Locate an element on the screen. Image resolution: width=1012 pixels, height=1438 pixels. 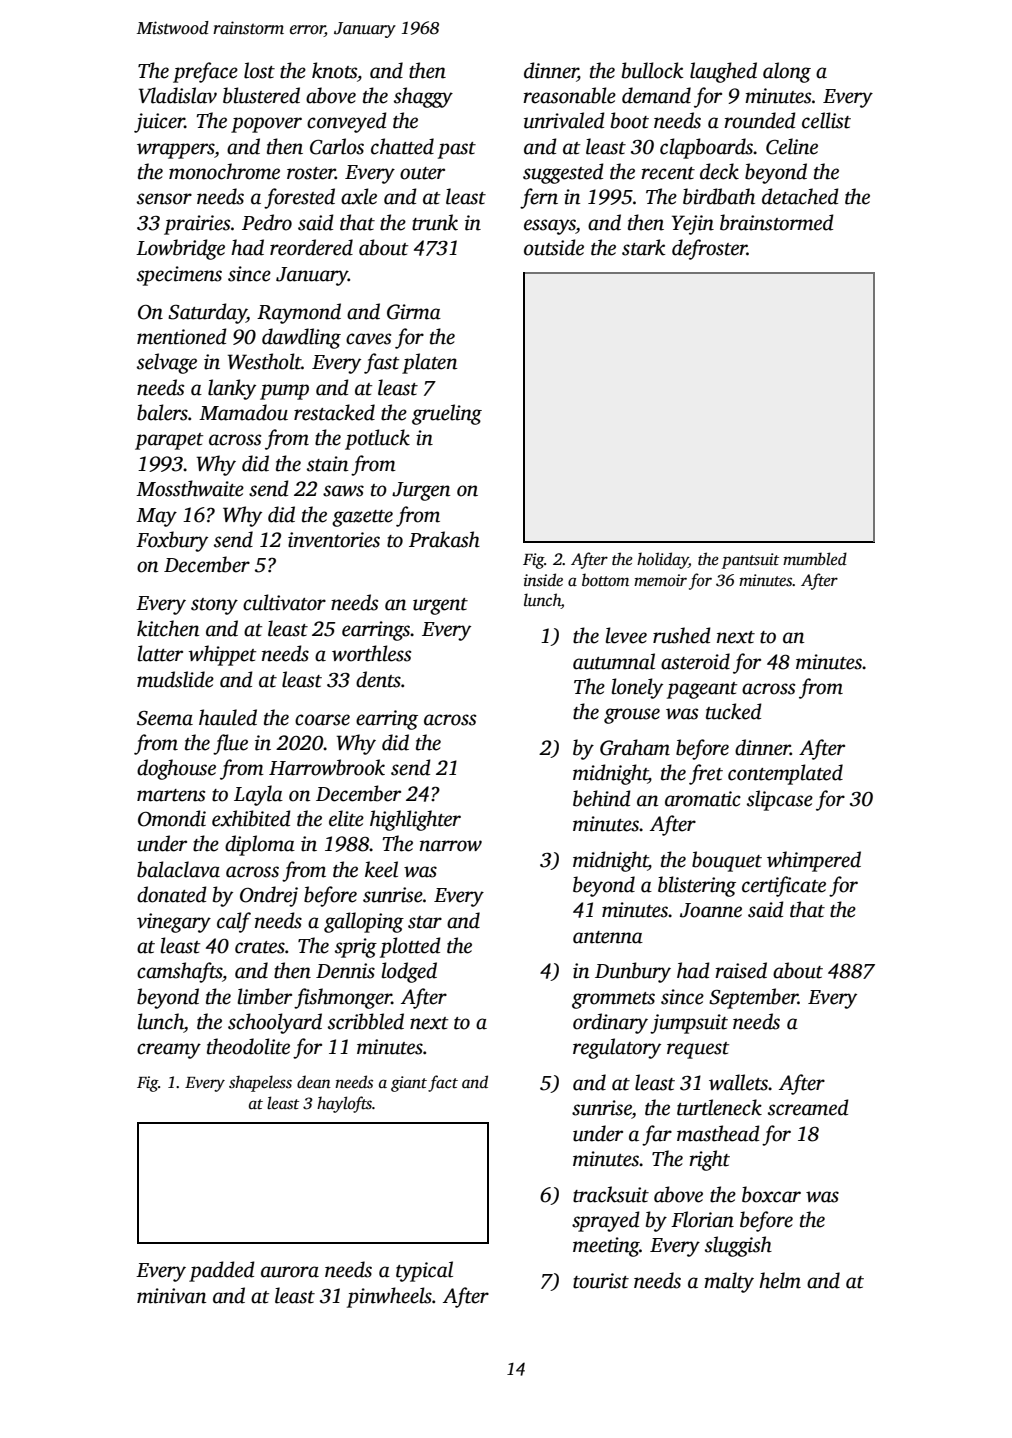
Vladislav is located at coordinates (178, 95).
